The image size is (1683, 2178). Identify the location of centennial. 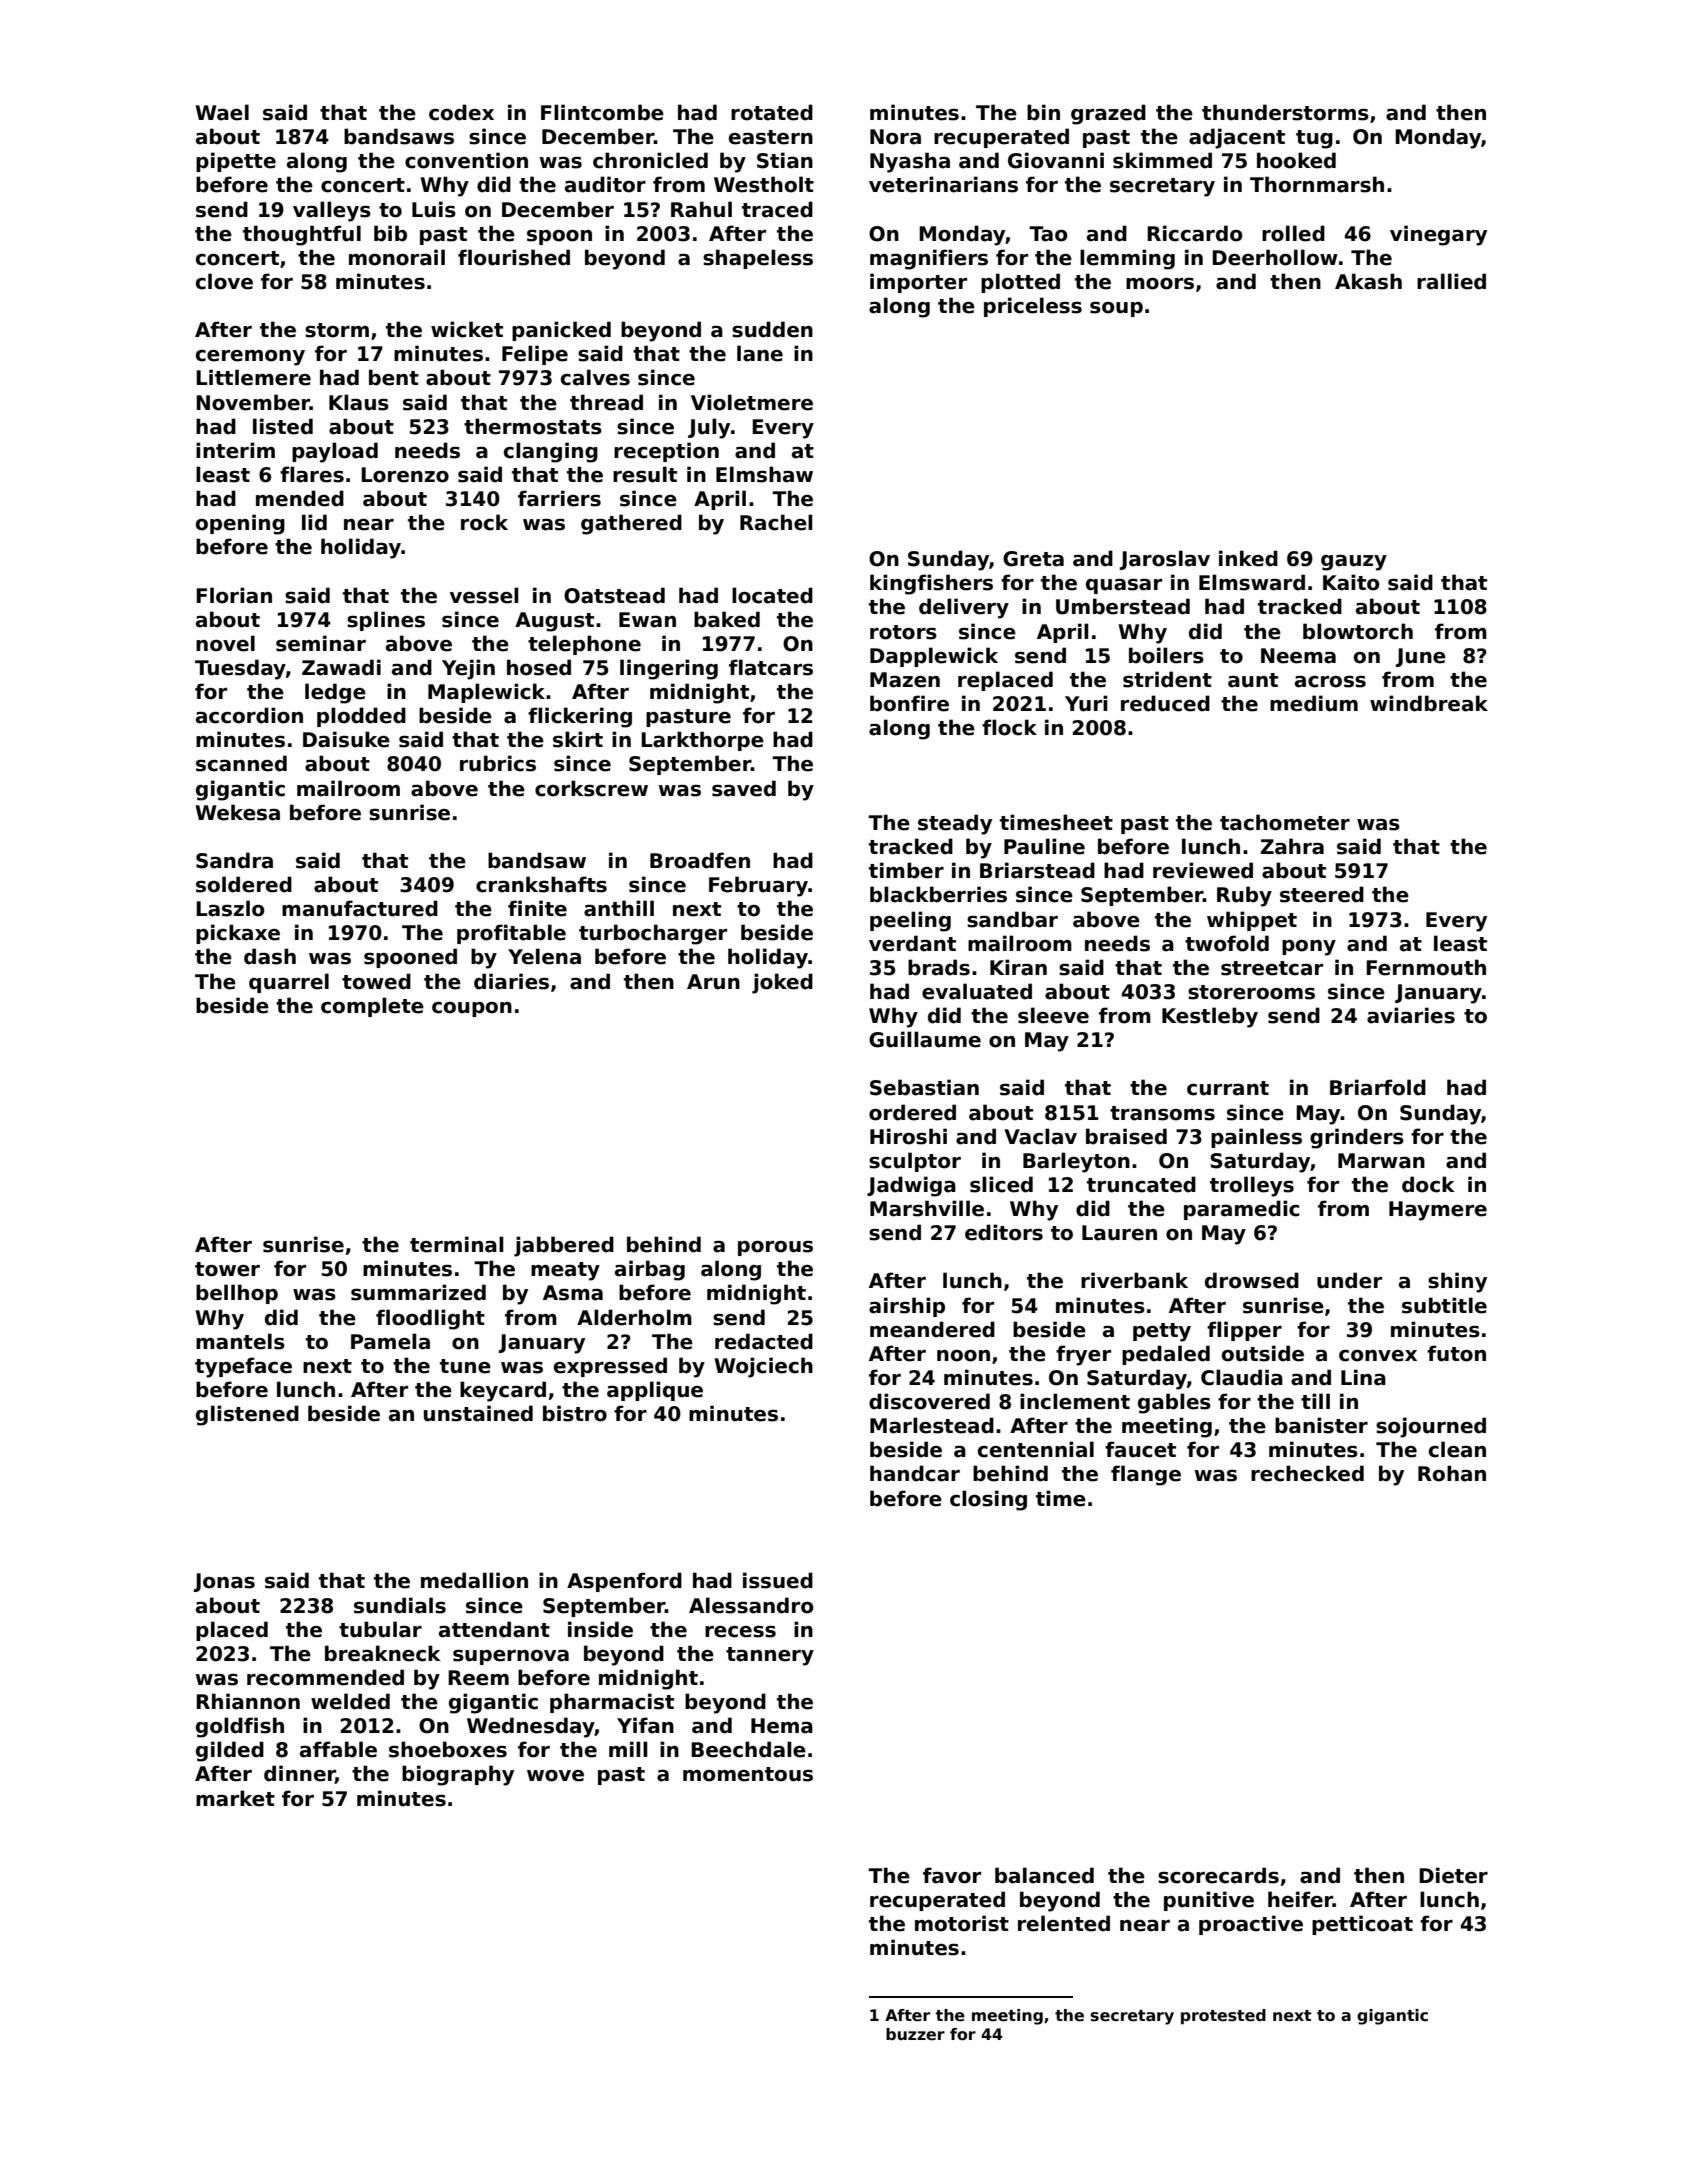
(1036, 1449).
